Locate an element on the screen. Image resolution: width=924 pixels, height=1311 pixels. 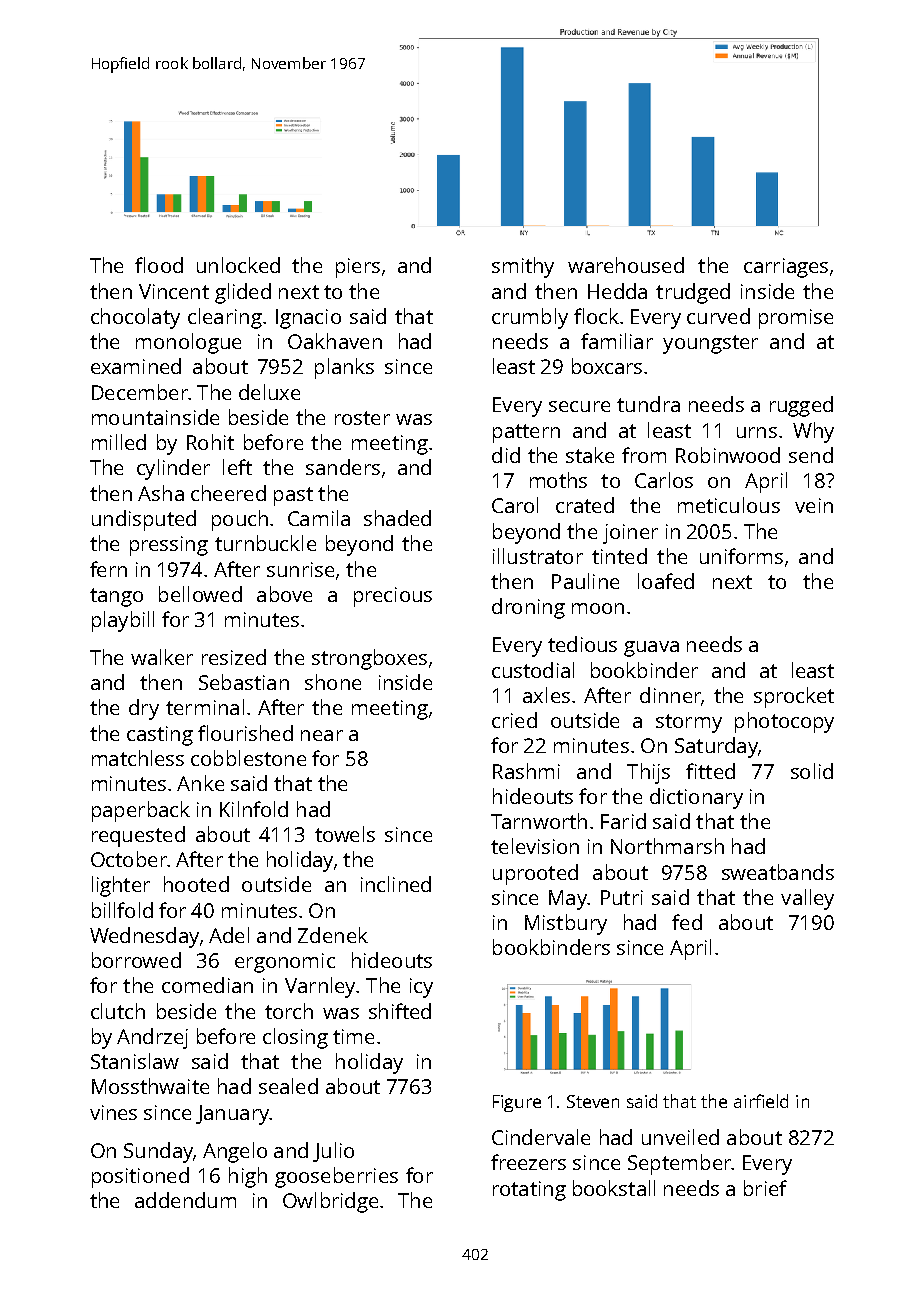
flourished is located at coordinates (245, 733).
